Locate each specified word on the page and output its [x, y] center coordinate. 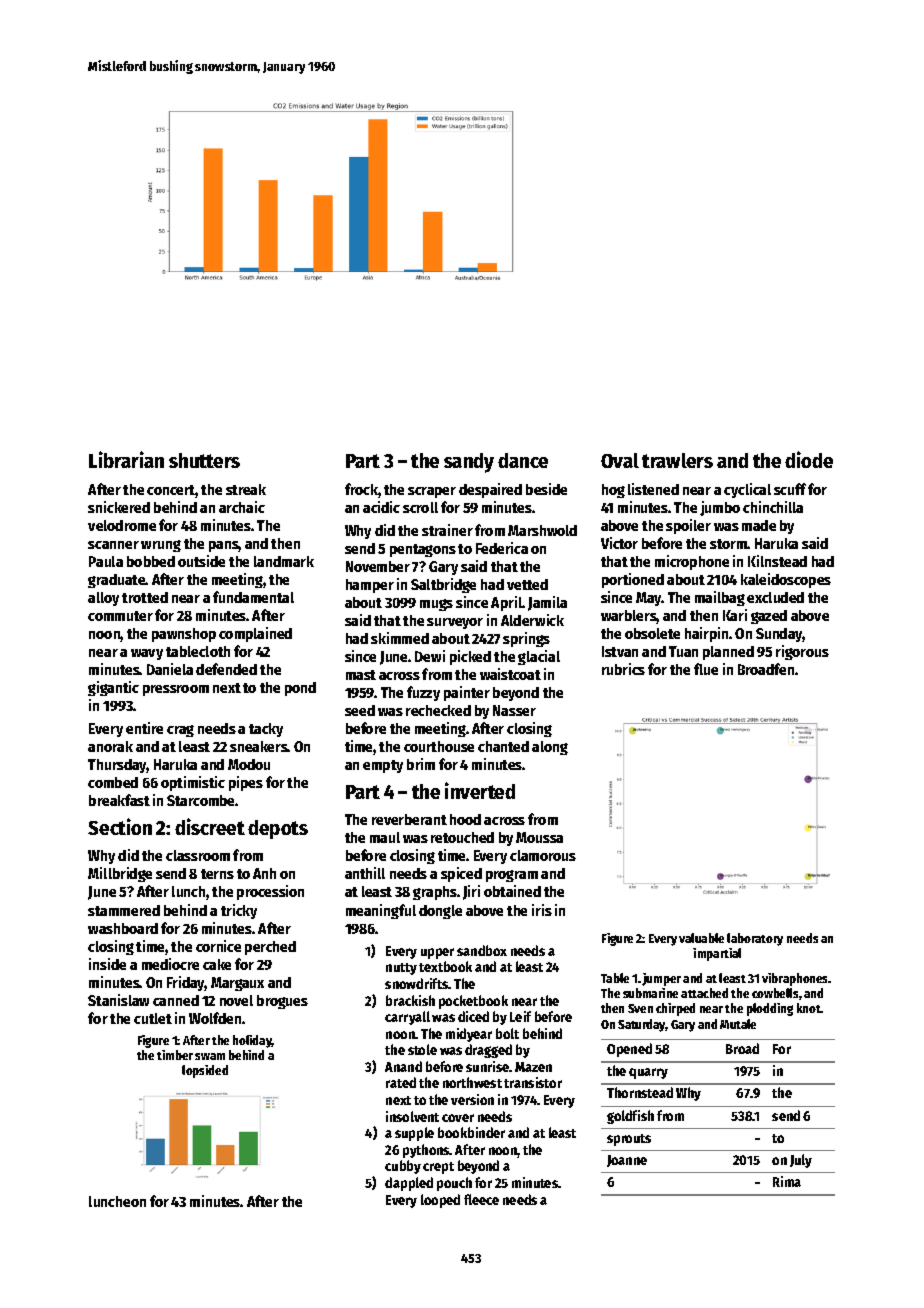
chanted [503, 746]
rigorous [802, 652]
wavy [147, 654]
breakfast [119, 800]
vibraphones [795, 979]
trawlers [677, 460]
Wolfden [215, 1018]
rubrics [623, 669]
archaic [242, 507]
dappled [409, 1184]
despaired [490, 490]
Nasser [514, 710]
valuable [701, 938]
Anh [264, 873]
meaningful [381, 911]
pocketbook [473, 1002]
